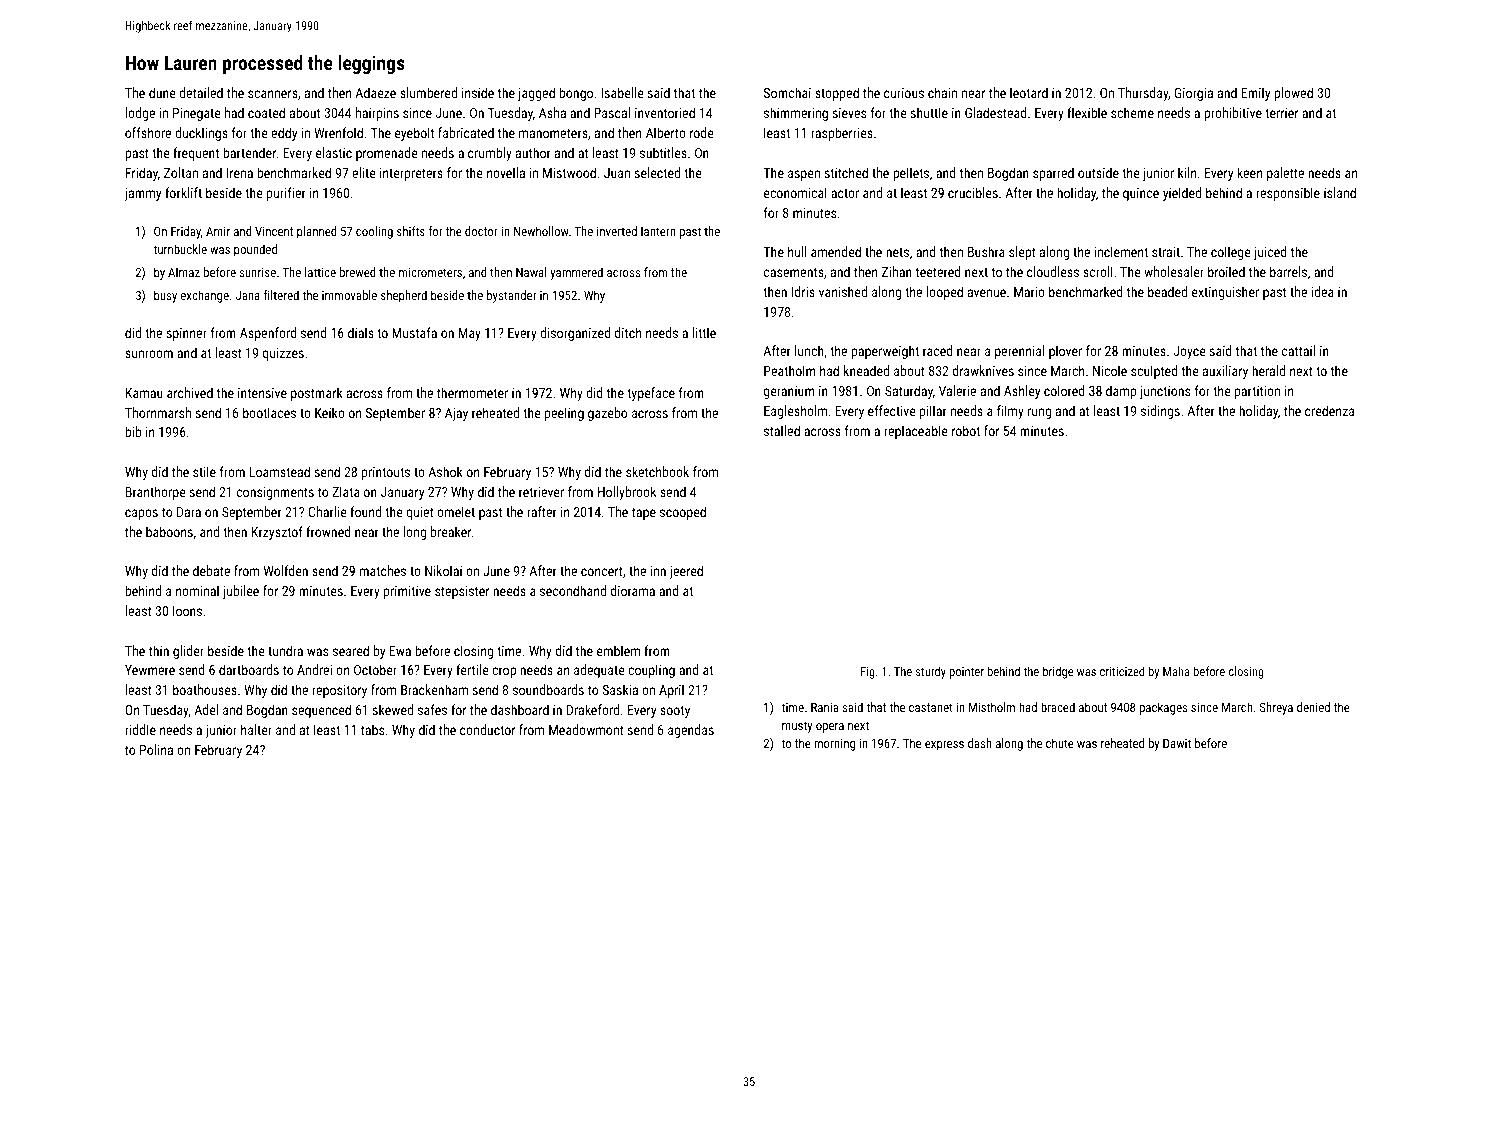 The image size is (1486, 1148). What do you see at coordinates (541, 231) in the screenshot?
I see `Newhollow` at bounding box center [541, 231].
